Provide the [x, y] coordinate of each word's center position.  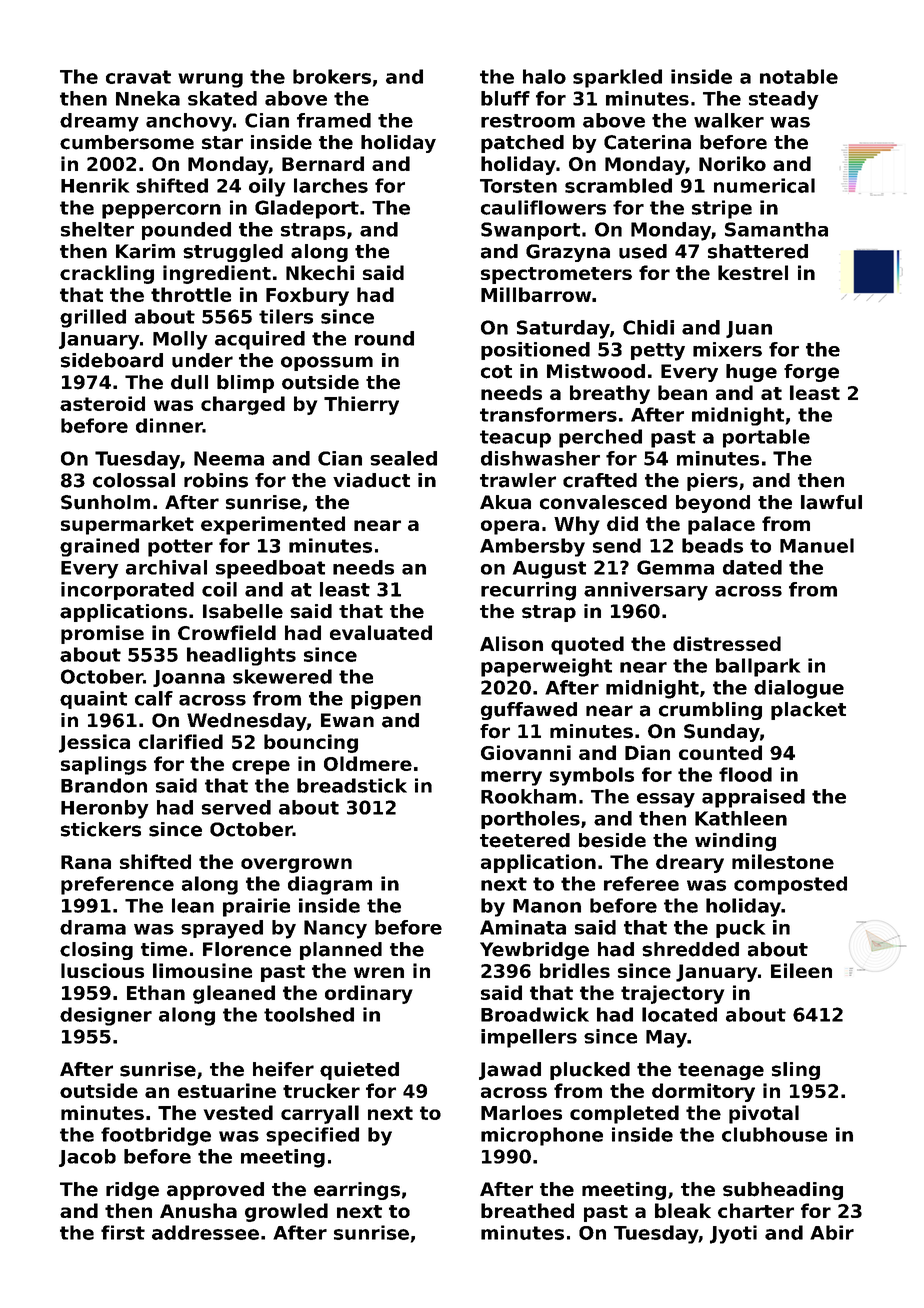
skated [222, 98]
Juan [749, 329]
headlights [241, 656]
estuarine [227, 1090]
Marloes [521, 1112]
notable [799, 76]
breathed [527, 1210]
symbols [592, 776]
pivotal [764, 1114]
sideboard [112, 360]
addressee [205, 1232]
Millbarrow [536, 294]
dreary [690, 863]
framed [334, 120]
